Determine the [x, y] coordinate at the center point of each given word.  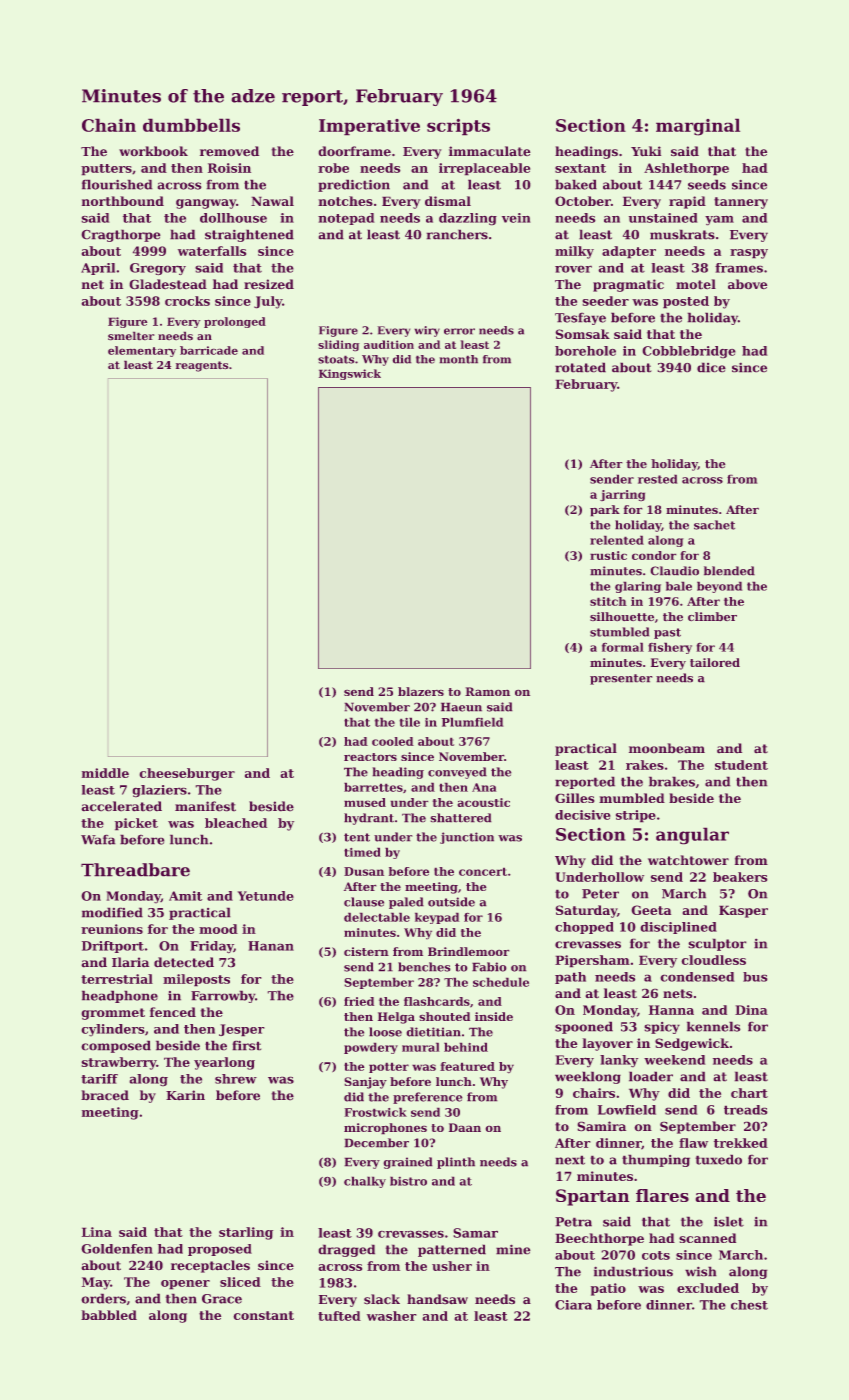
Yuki [646, 151]
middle [105, 773]
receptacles [210, 1266]
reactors [370, 757]
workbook [153, 151]
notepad [346, 219]
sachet [714, 525]
